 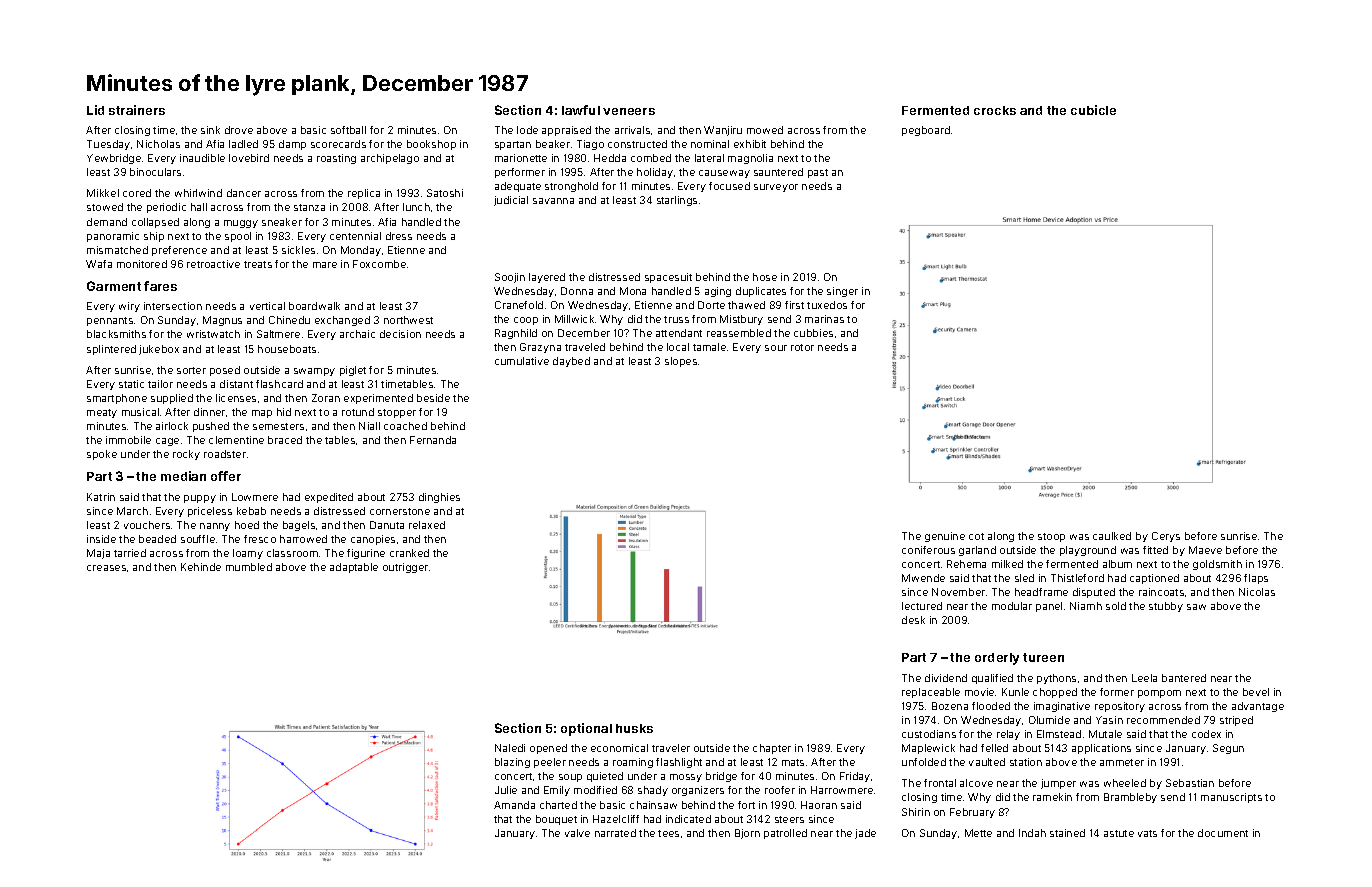 I want to click on cubicle, so click(x=1093, y=110).
